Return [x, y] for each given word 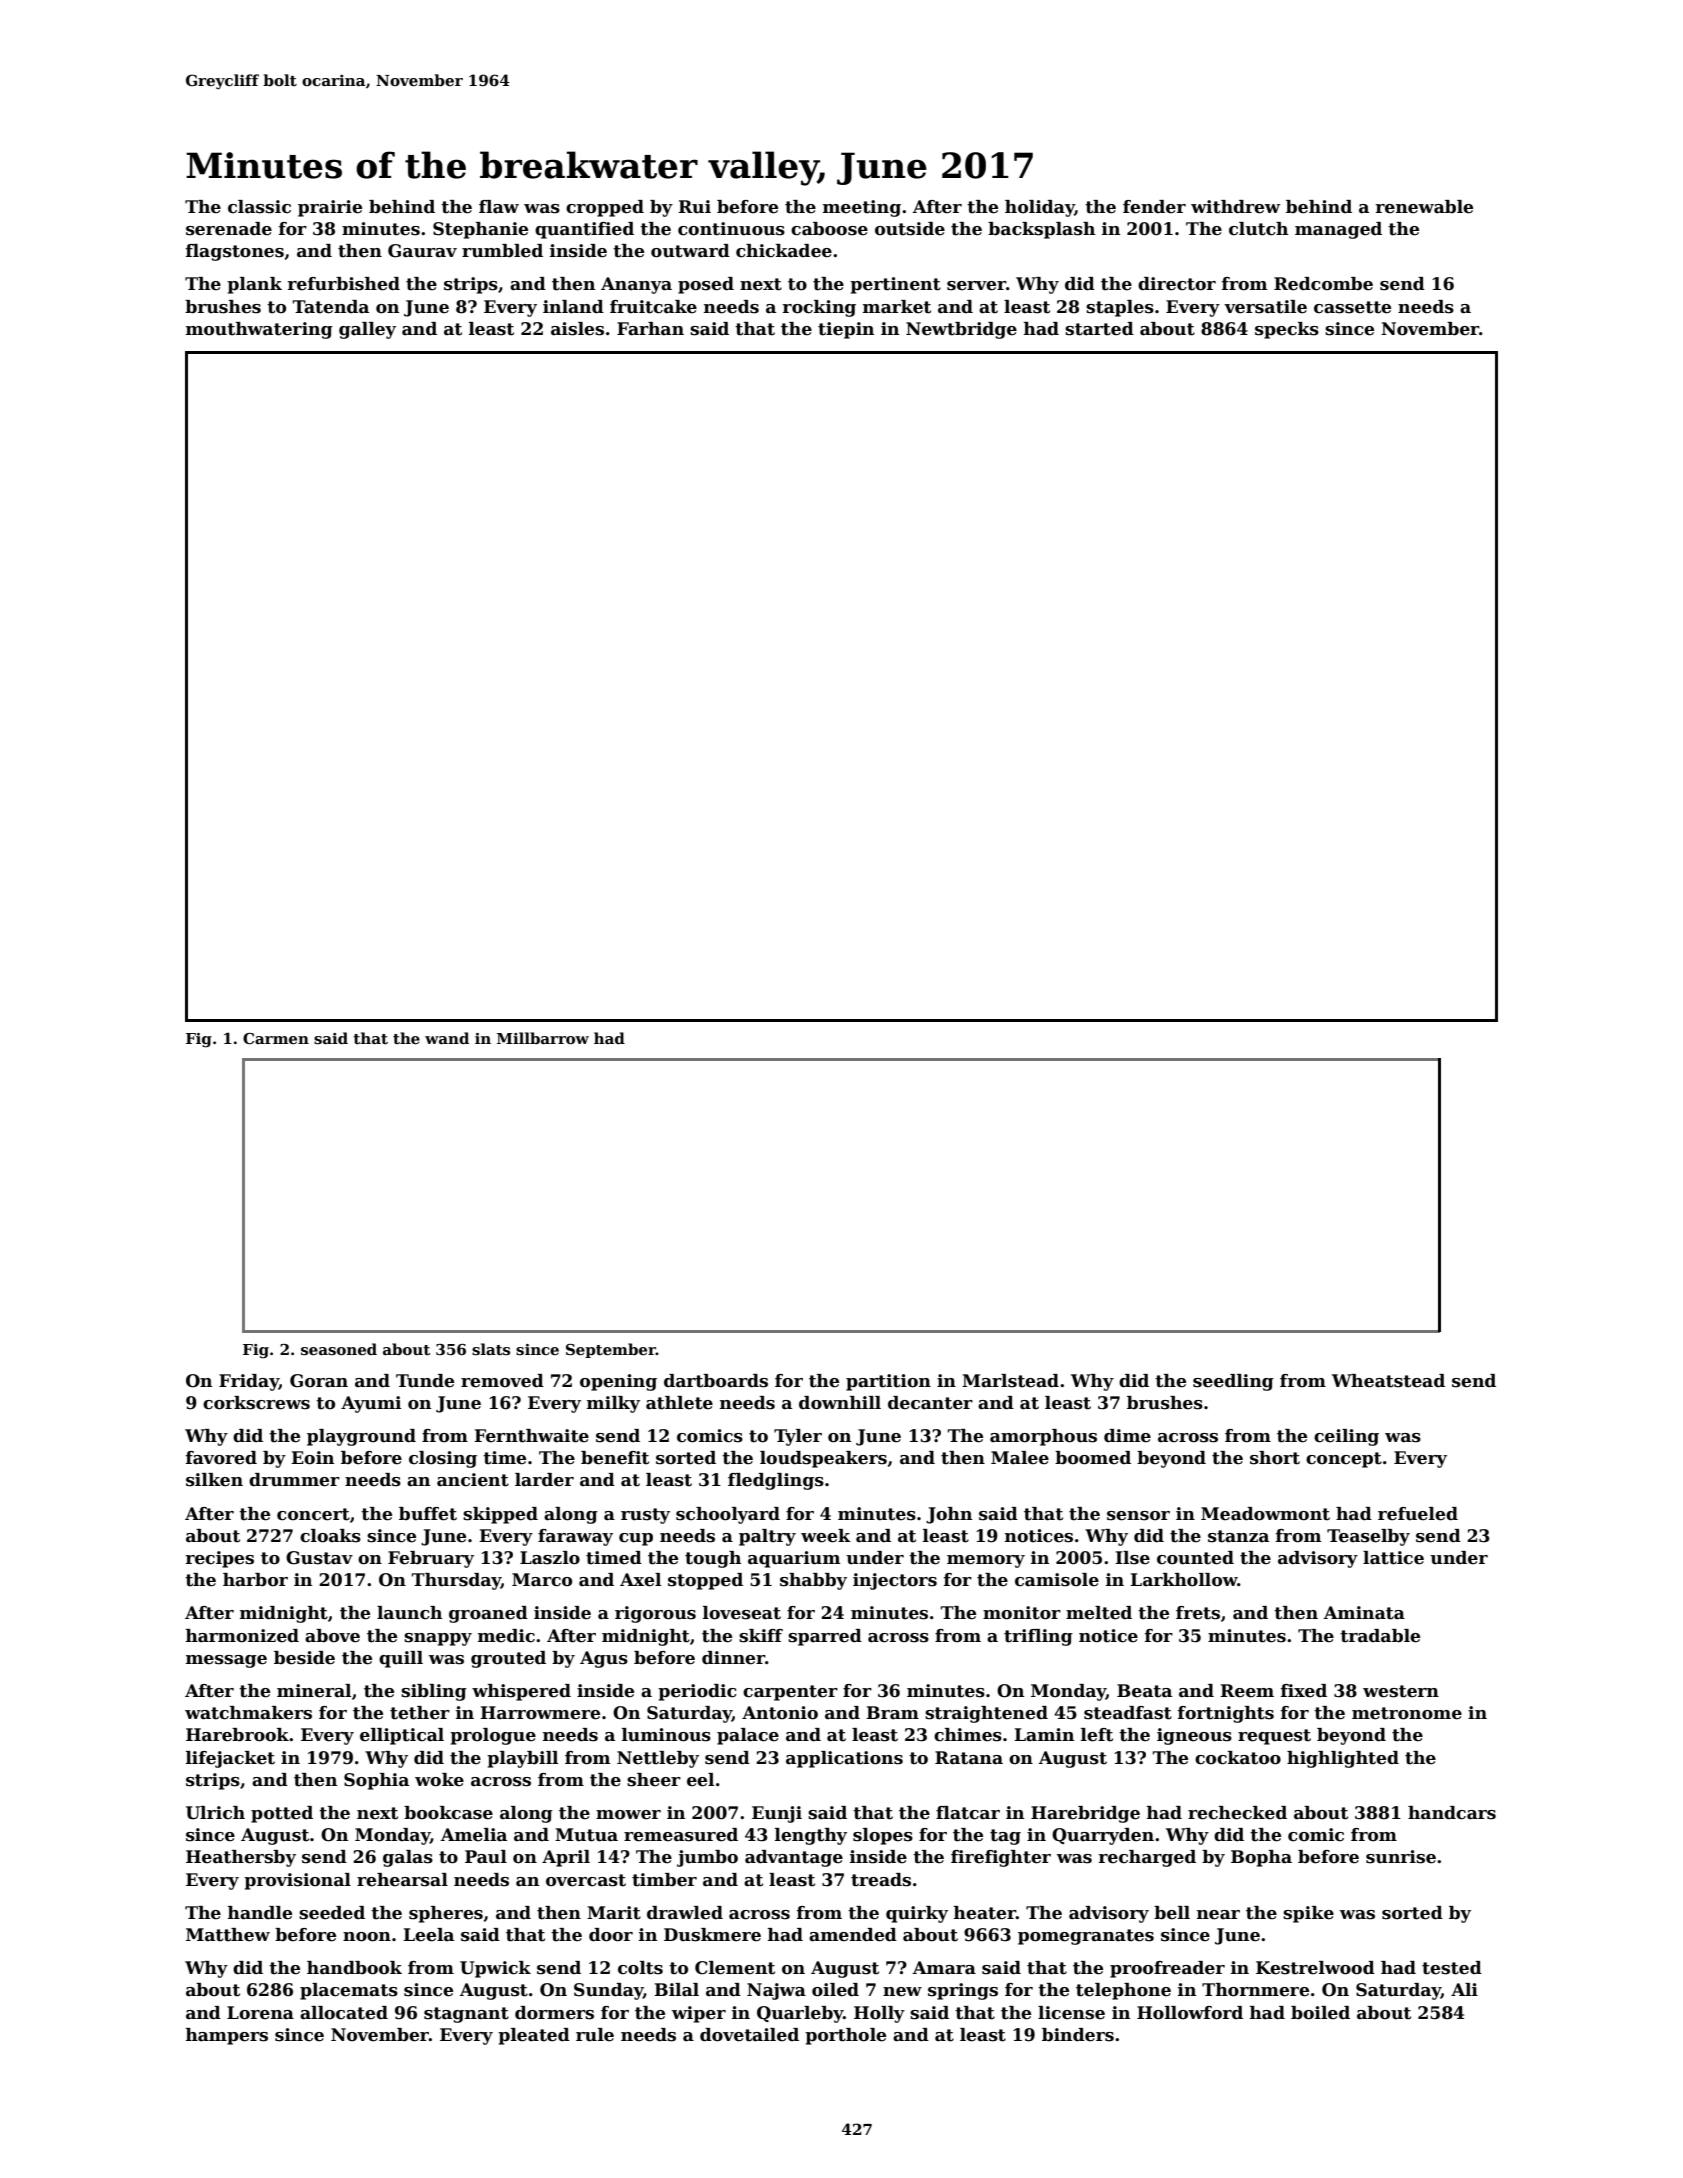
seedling [1233, 1382]
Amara [944, 1968]
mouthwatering [259, 330]
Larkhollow [1184, 1580]
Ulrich [215, 1813]
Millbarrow [543, 1038]
